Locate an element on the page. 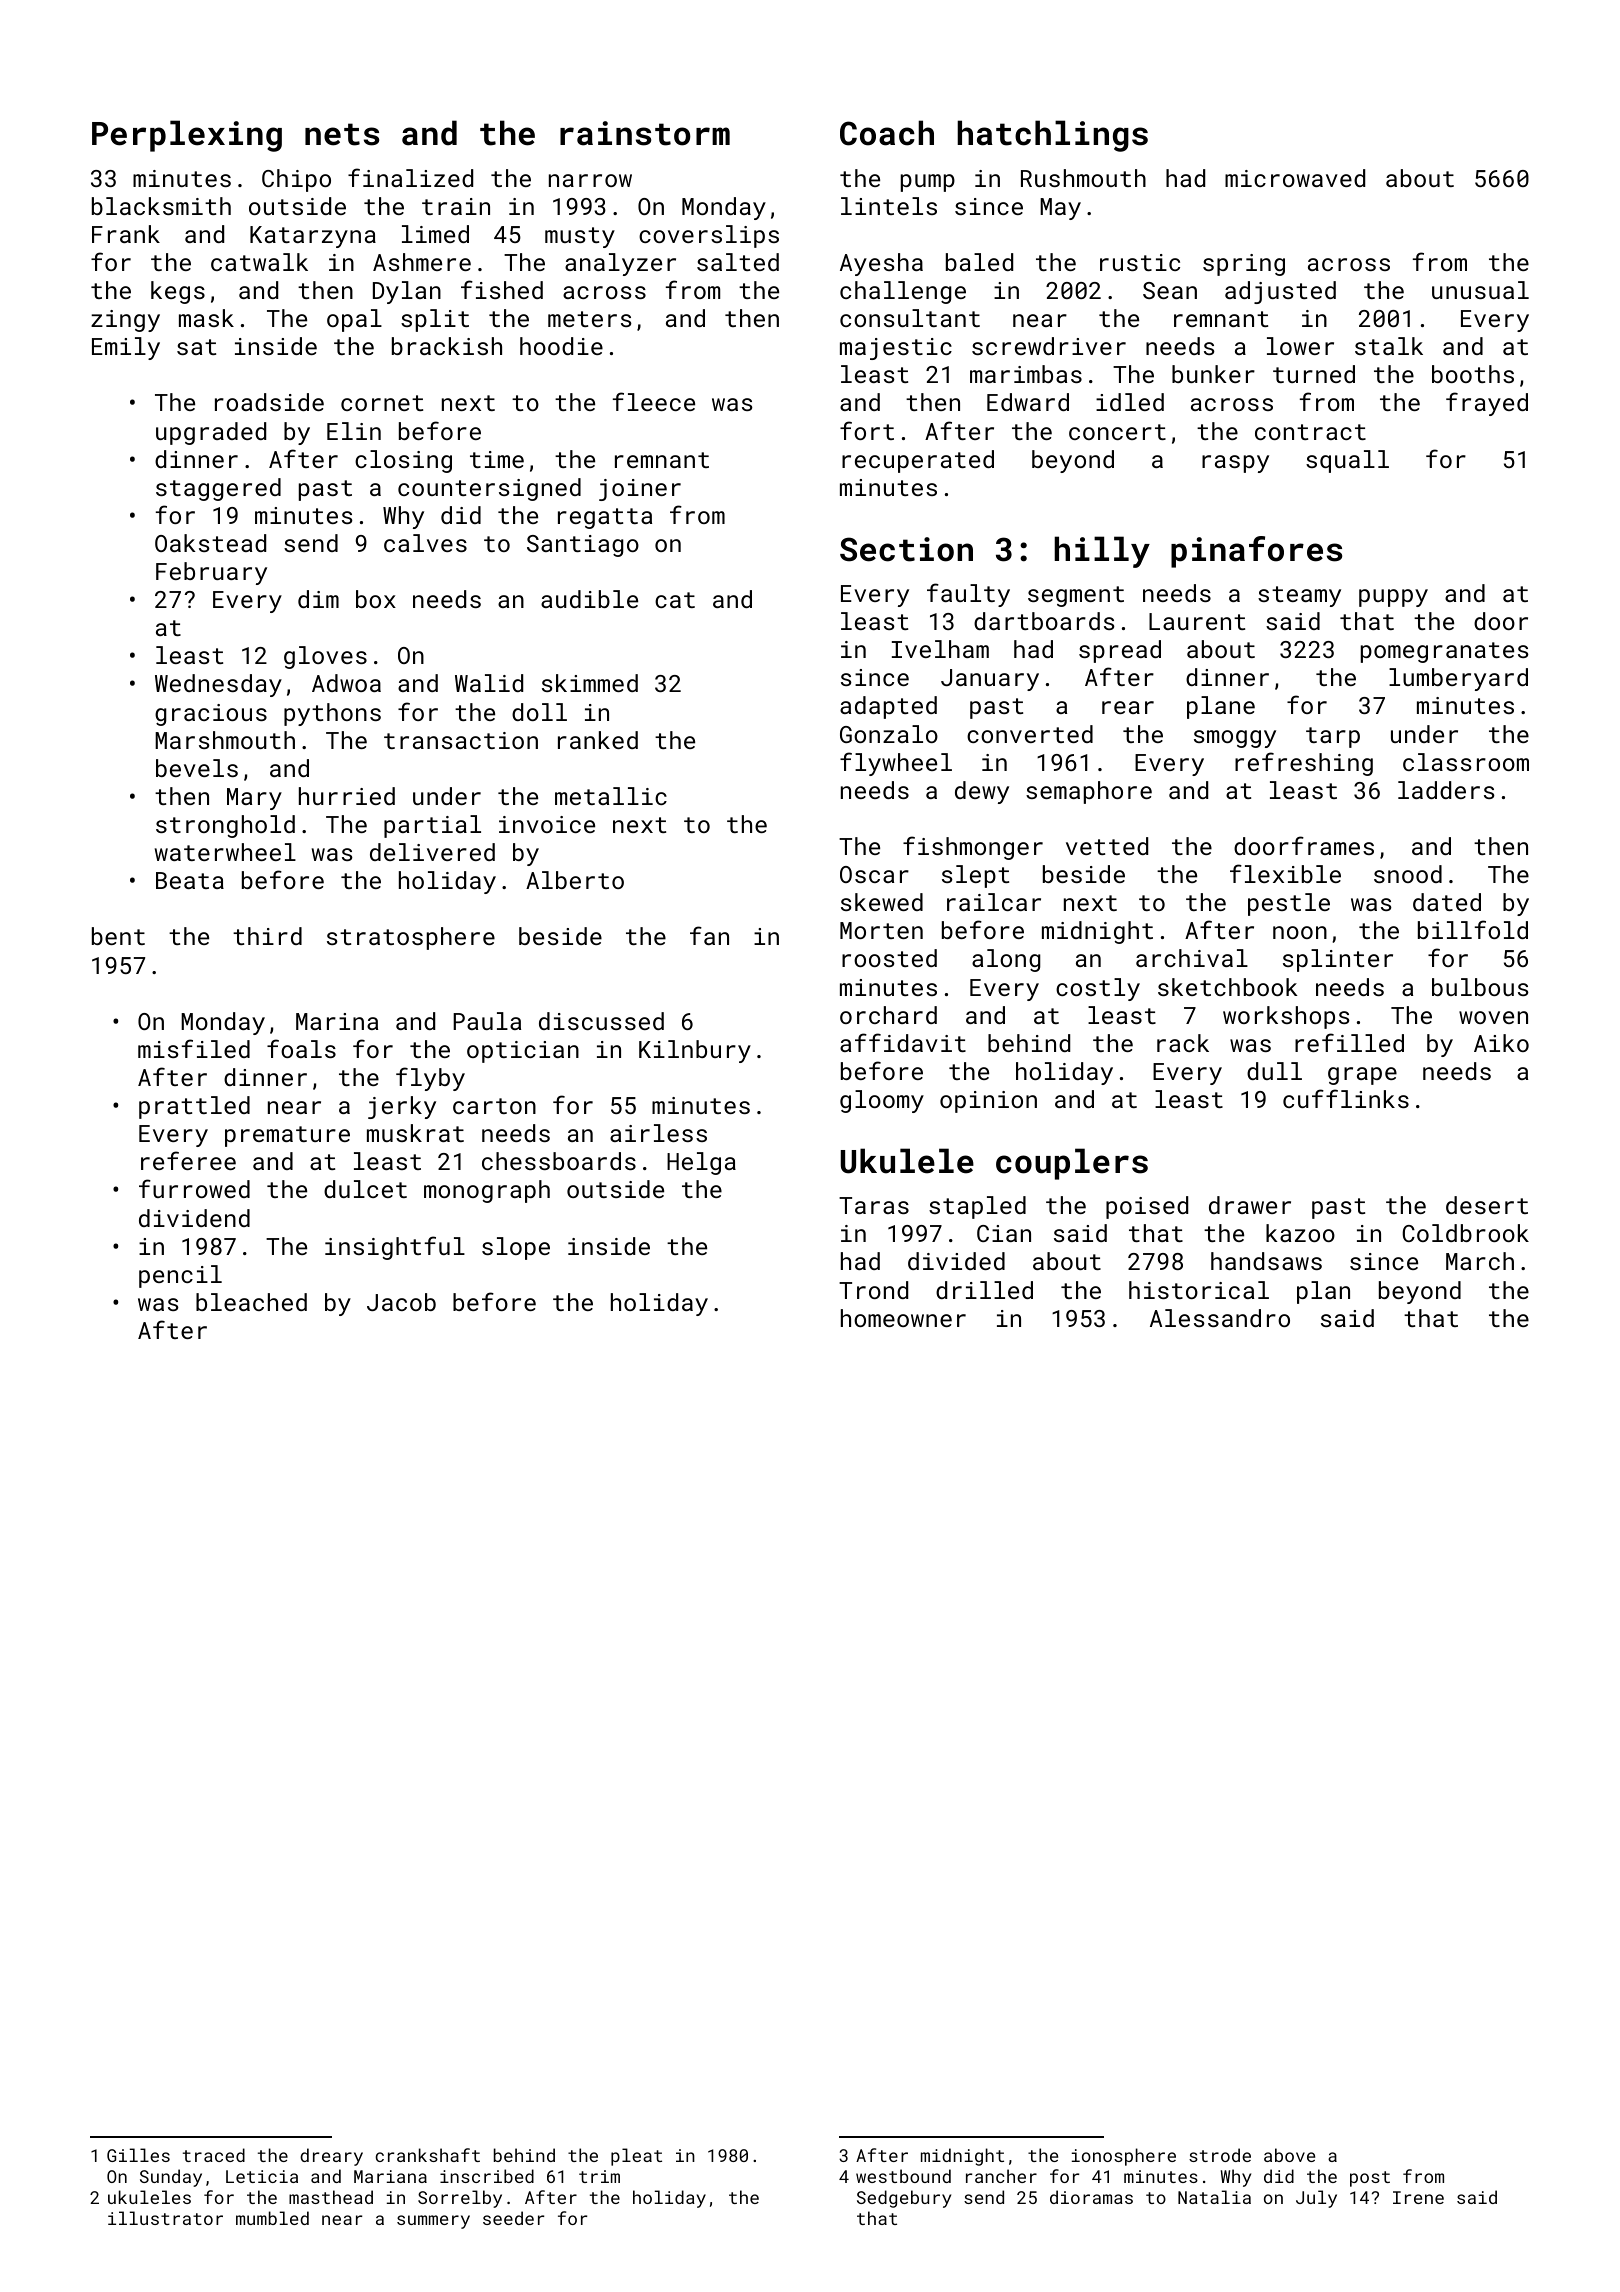 The width and height of the image is (1620, 2292). strode is located at coordinates (1220, 2155).
